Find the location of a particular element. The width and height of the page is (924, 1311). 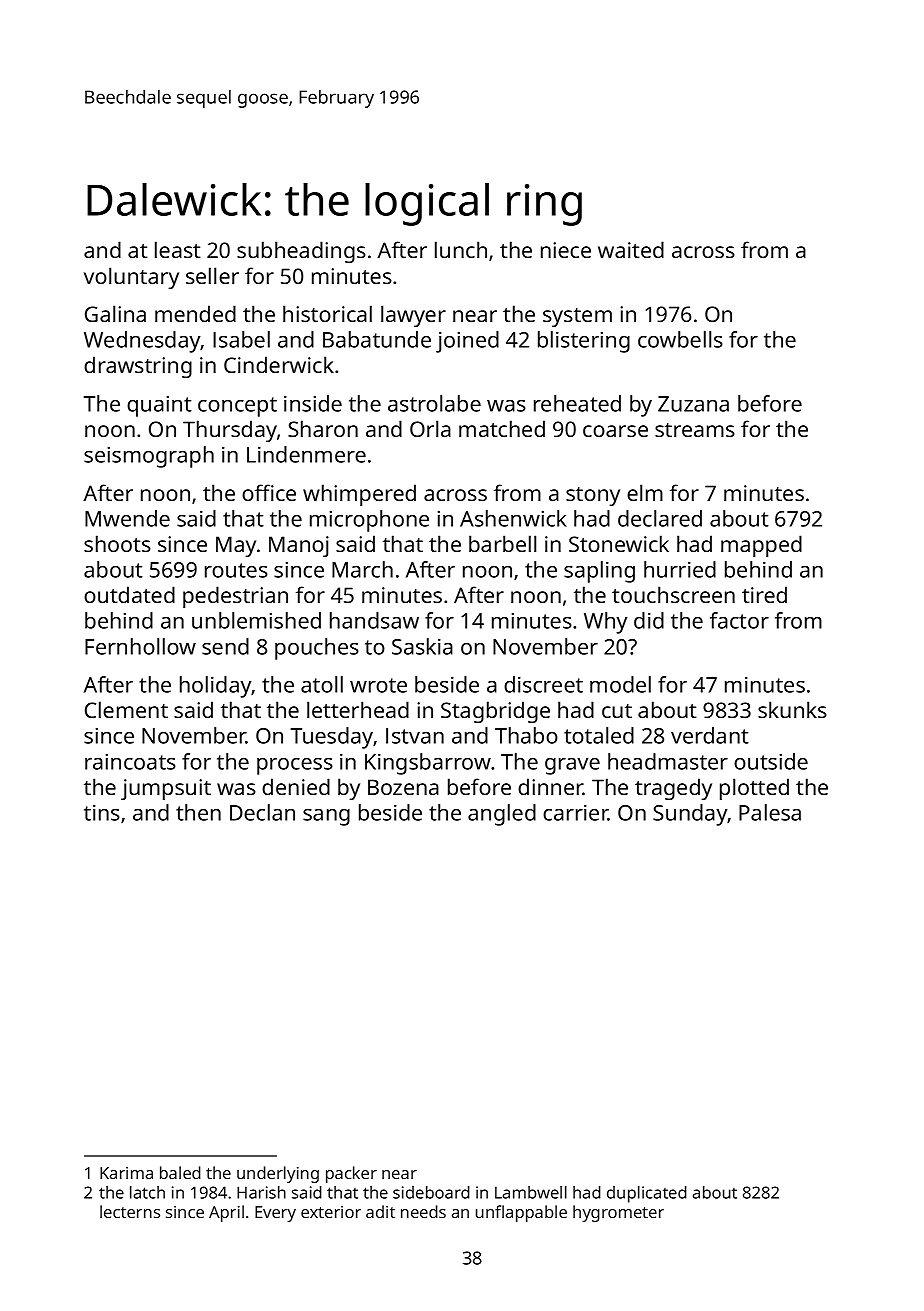

lawyer is located at coordinates (413, 316).
